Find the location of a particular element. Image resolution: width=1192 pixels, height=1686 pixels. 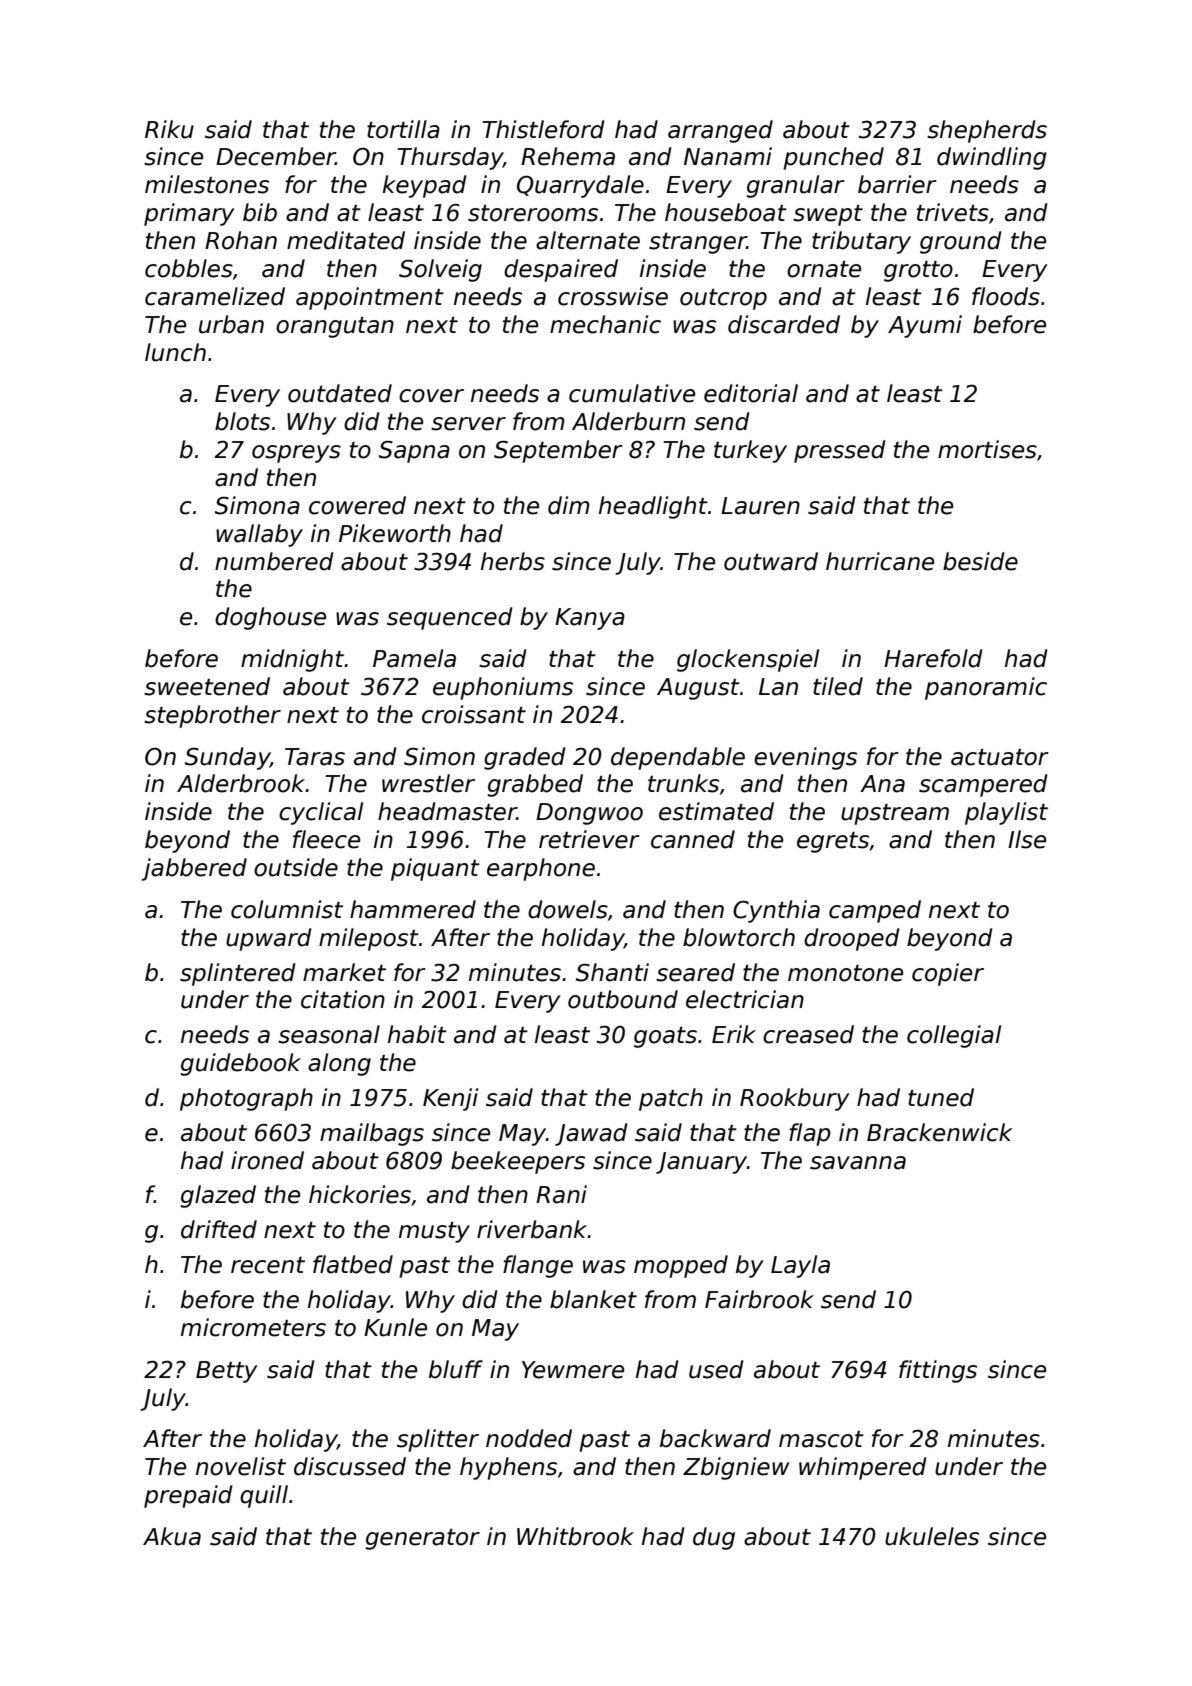

dependable is located at coordinates (678, 758).
